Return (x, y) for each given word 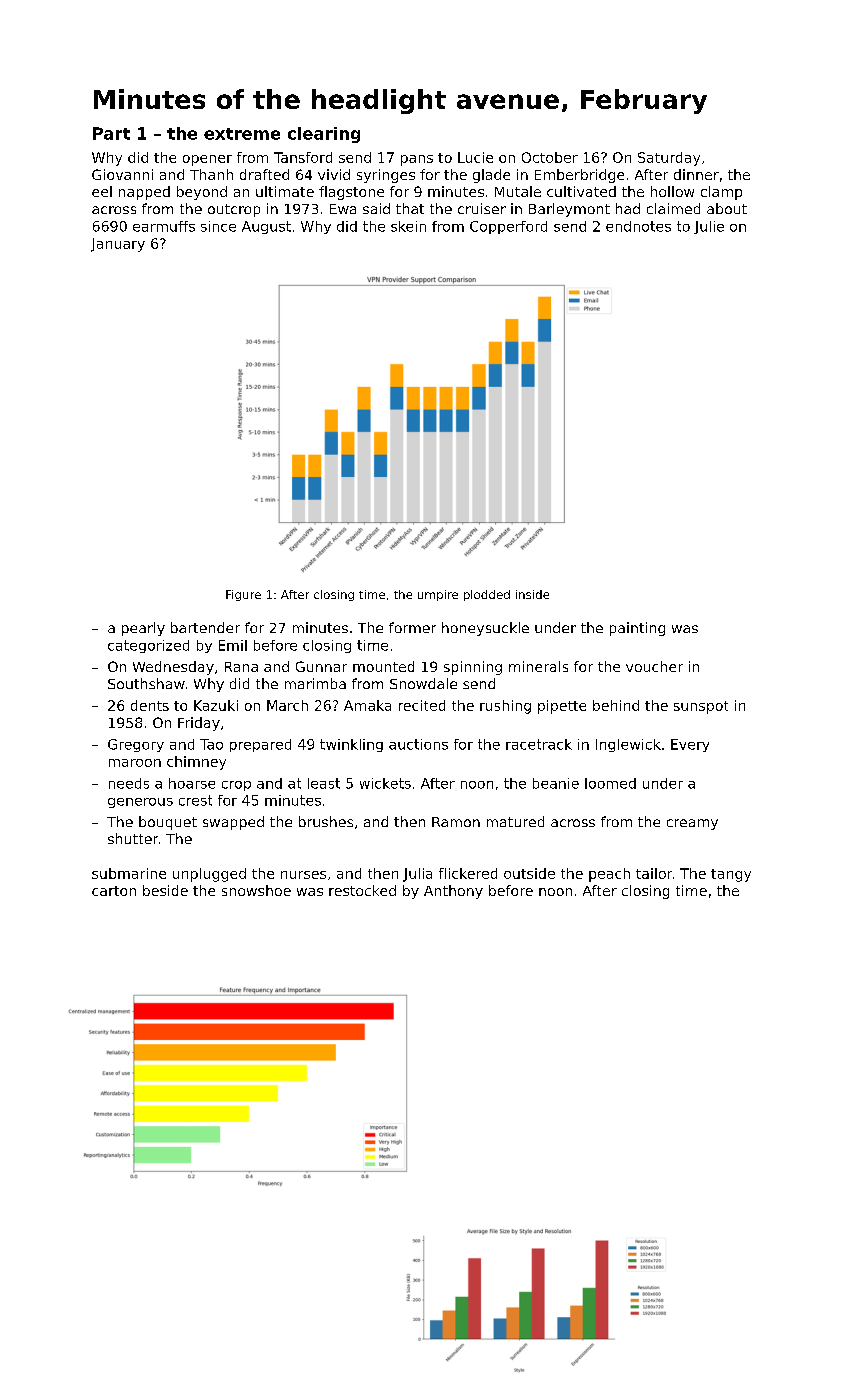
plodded (487, 595)
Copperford (508, 227)
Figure (243, 595)
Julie (709, 227)
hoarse (192, 783)
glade (491, 176)
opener (207, 160)
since (218, 226)
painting (637, 629)
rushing (505, 707)
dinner (696, 174)
